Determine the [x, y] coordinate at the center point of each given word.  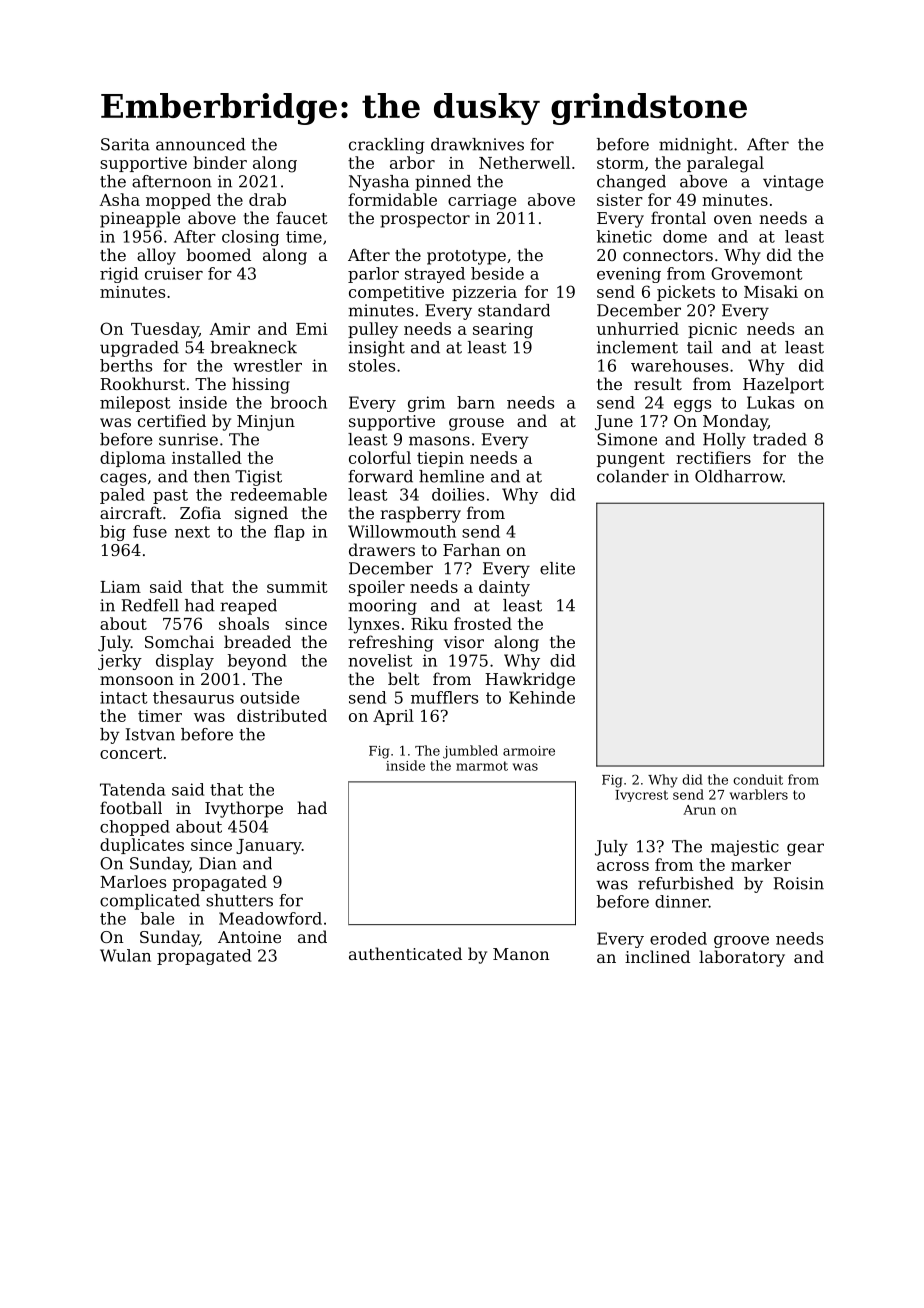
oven [733, 219]
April [393, 717]
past [170, 496]
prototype [466, 257]
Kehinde [542, 697]
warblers [759, 794]
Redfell [150, 605]
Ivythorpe [244, 809]
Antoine [249, 937]
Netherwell [524, 162]
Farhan [472, 549]
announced [201, 144]
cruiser [174, 273]
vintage [793, 183]
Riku [429, 623]
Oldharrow [739, 476]
